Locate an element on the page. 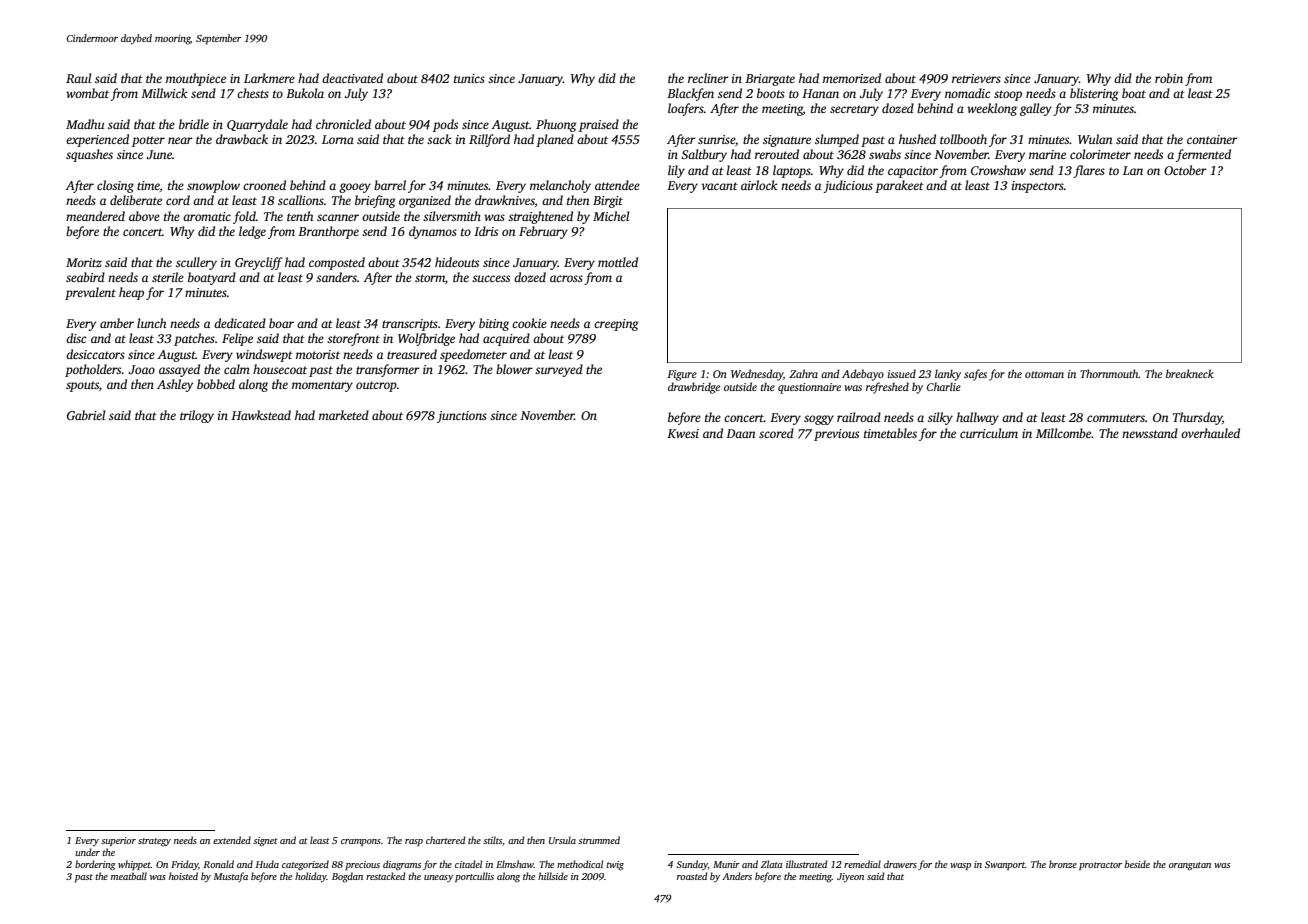 The height and width of the page is (924, 1308). deactivated is located at coordinates (352, 78).
